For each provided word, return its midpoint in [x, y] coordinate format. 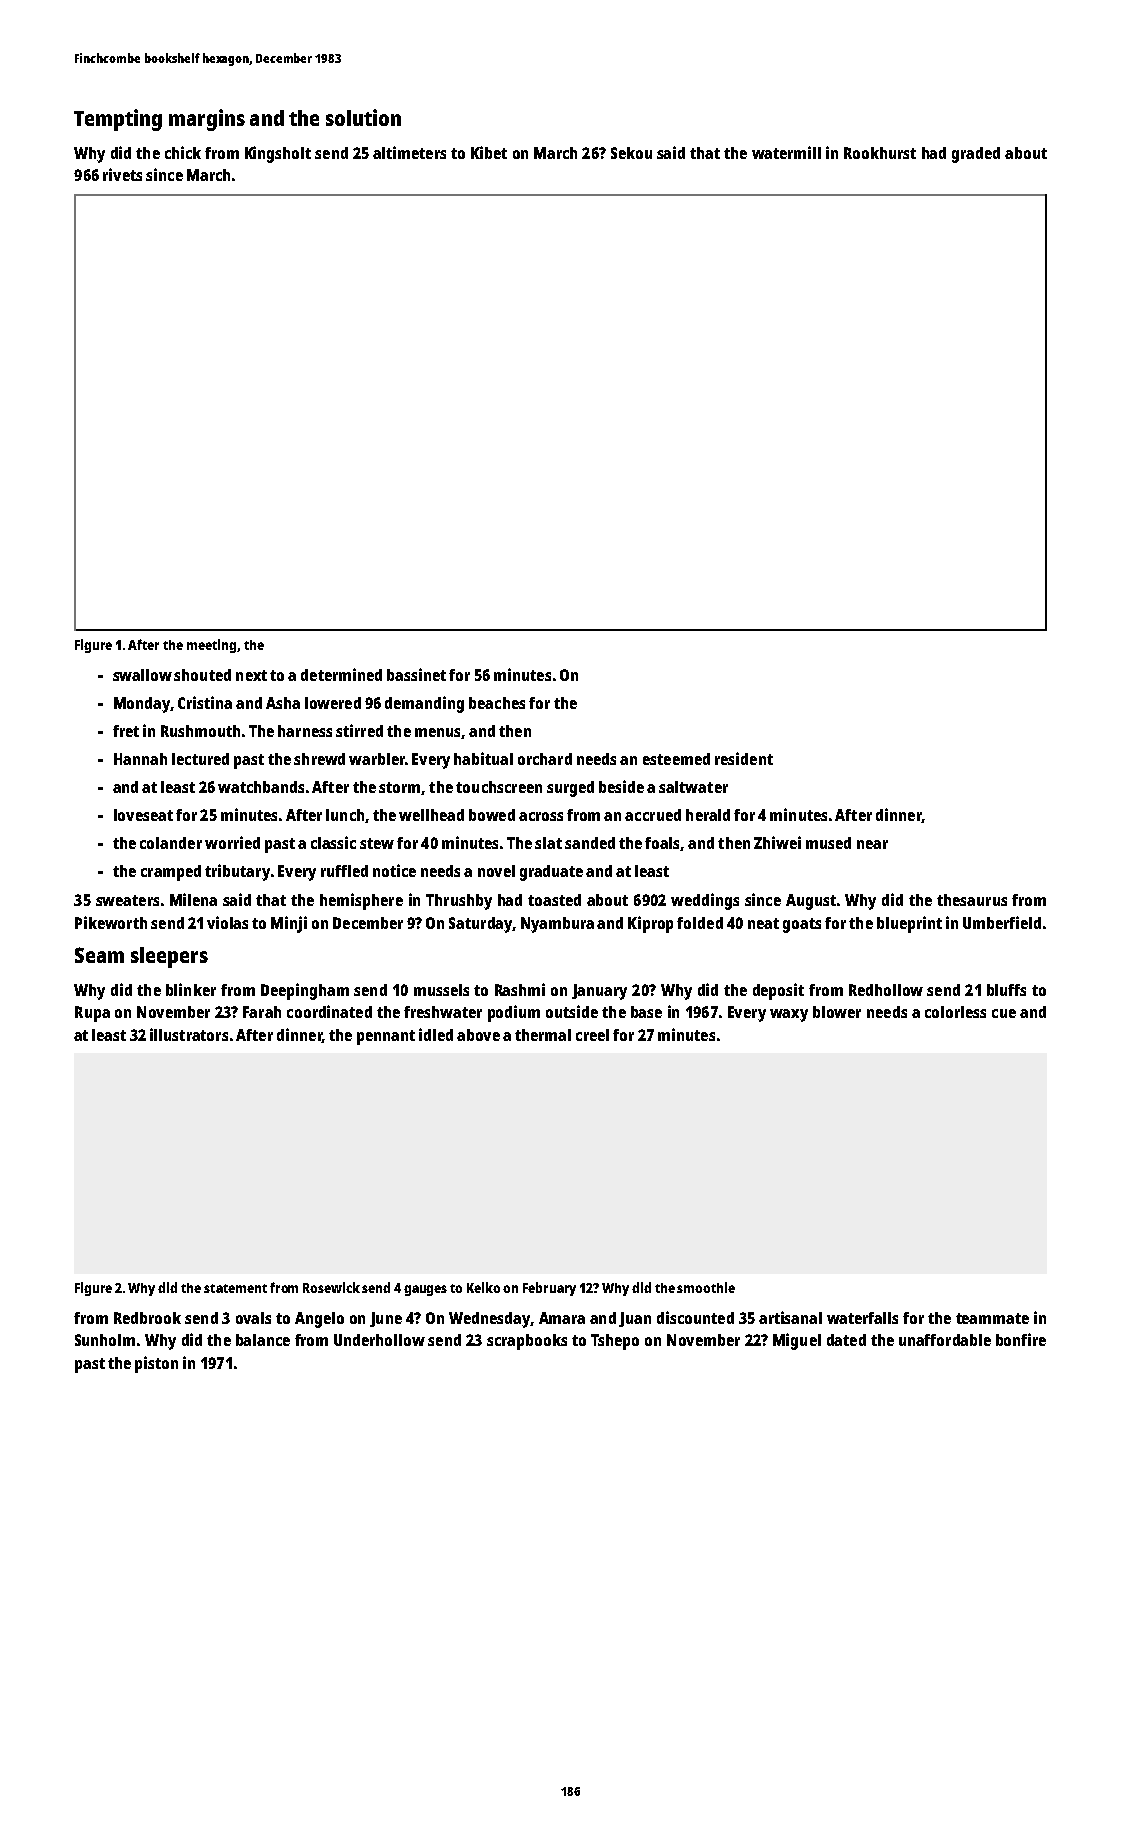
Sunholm [105, 1340]
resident [744, 758]
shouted [202, 675]
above [478, 1035]
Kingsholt [278, 154]
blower [837, 1012]
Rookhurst [880, 153]
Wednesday [490, 1320]
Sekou [631, 153]
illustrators [189, 1034]
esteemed [676, 759]
